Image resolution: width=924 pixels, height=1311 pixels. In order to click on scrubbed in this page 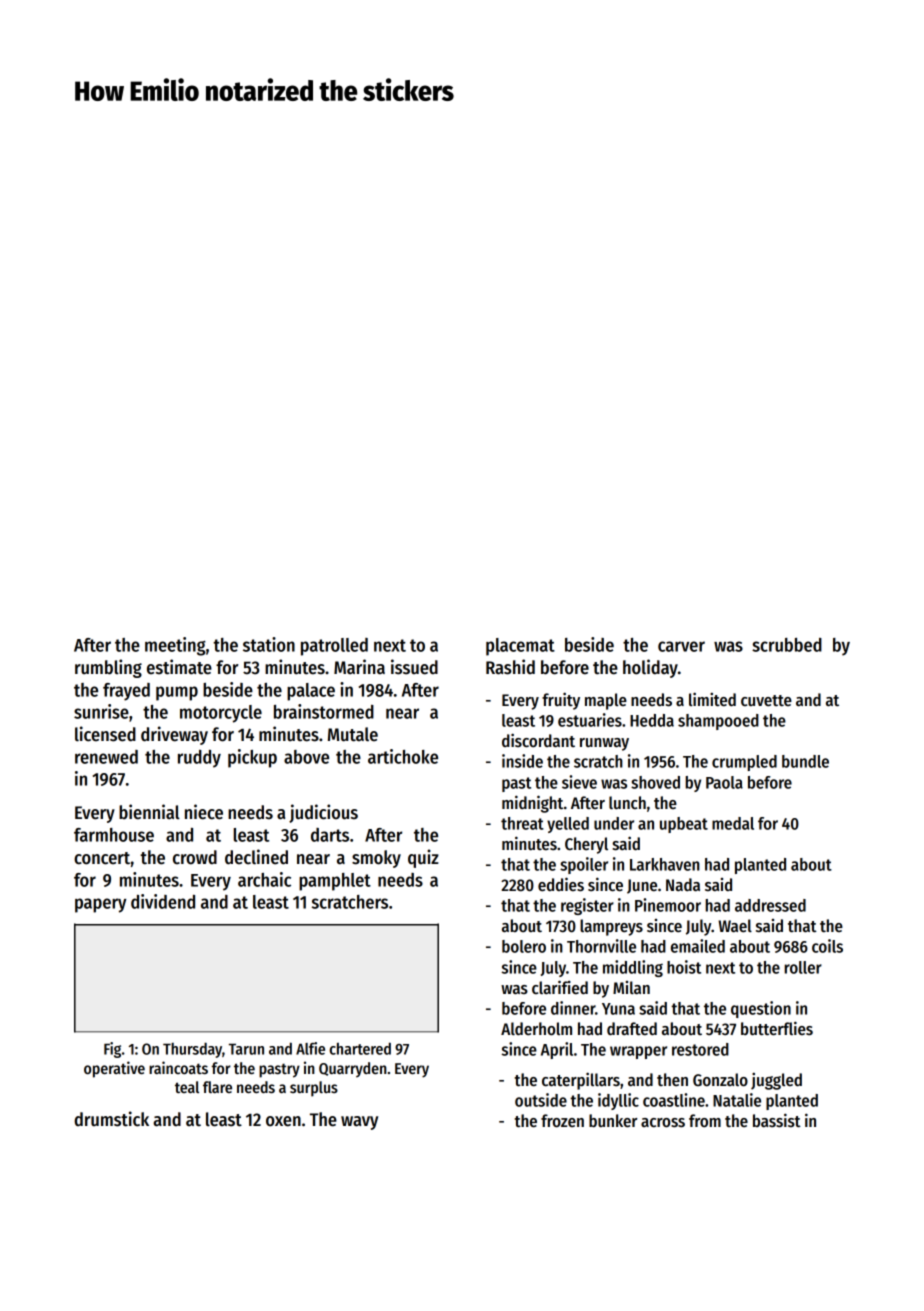, I will do `click(787, 645)`.
